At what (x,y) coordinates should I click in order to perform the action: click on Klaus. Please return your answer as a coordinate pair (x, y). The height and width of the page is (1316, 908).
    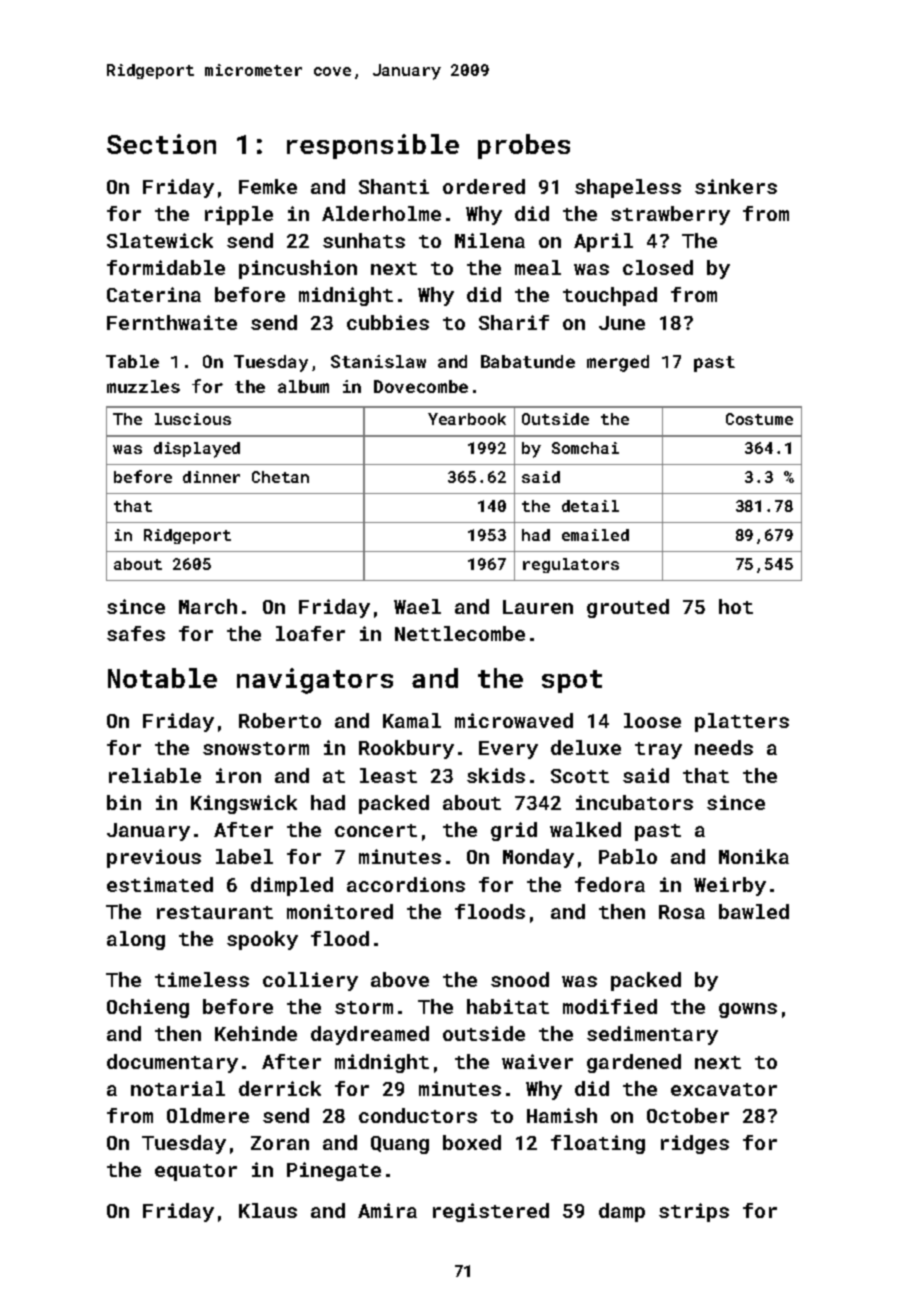
    Looking at the image, I should click on (268, 1210).
